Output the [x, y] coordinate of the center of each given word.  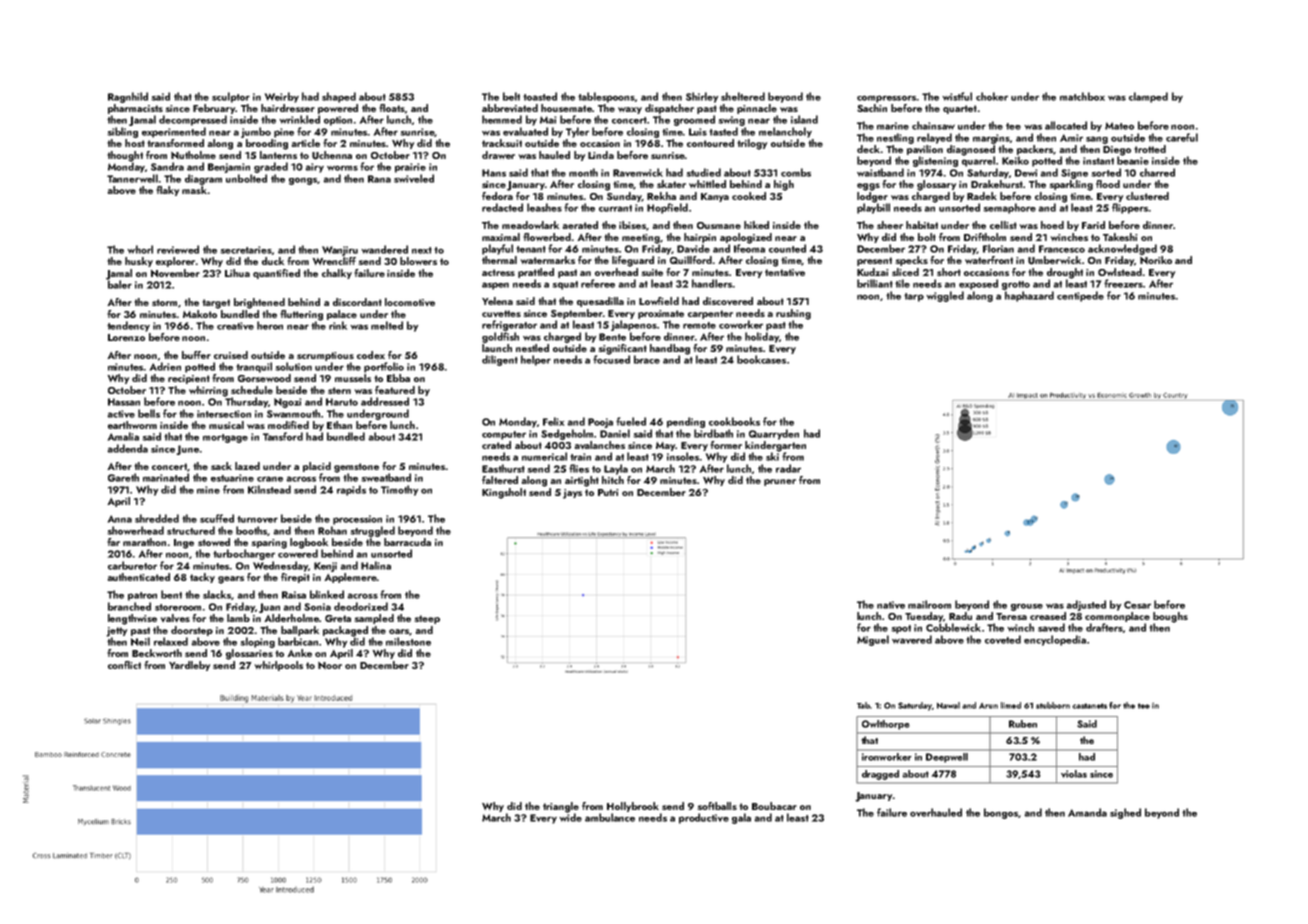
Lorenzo [126, 337]
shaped [339, 97]
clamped [1148, 97]
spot [901, 629]
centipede [1080, 296]
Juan [269, 608]
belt [511, 96]
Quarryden [774, 434]
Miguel [873, 640]
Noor [330, 665]
